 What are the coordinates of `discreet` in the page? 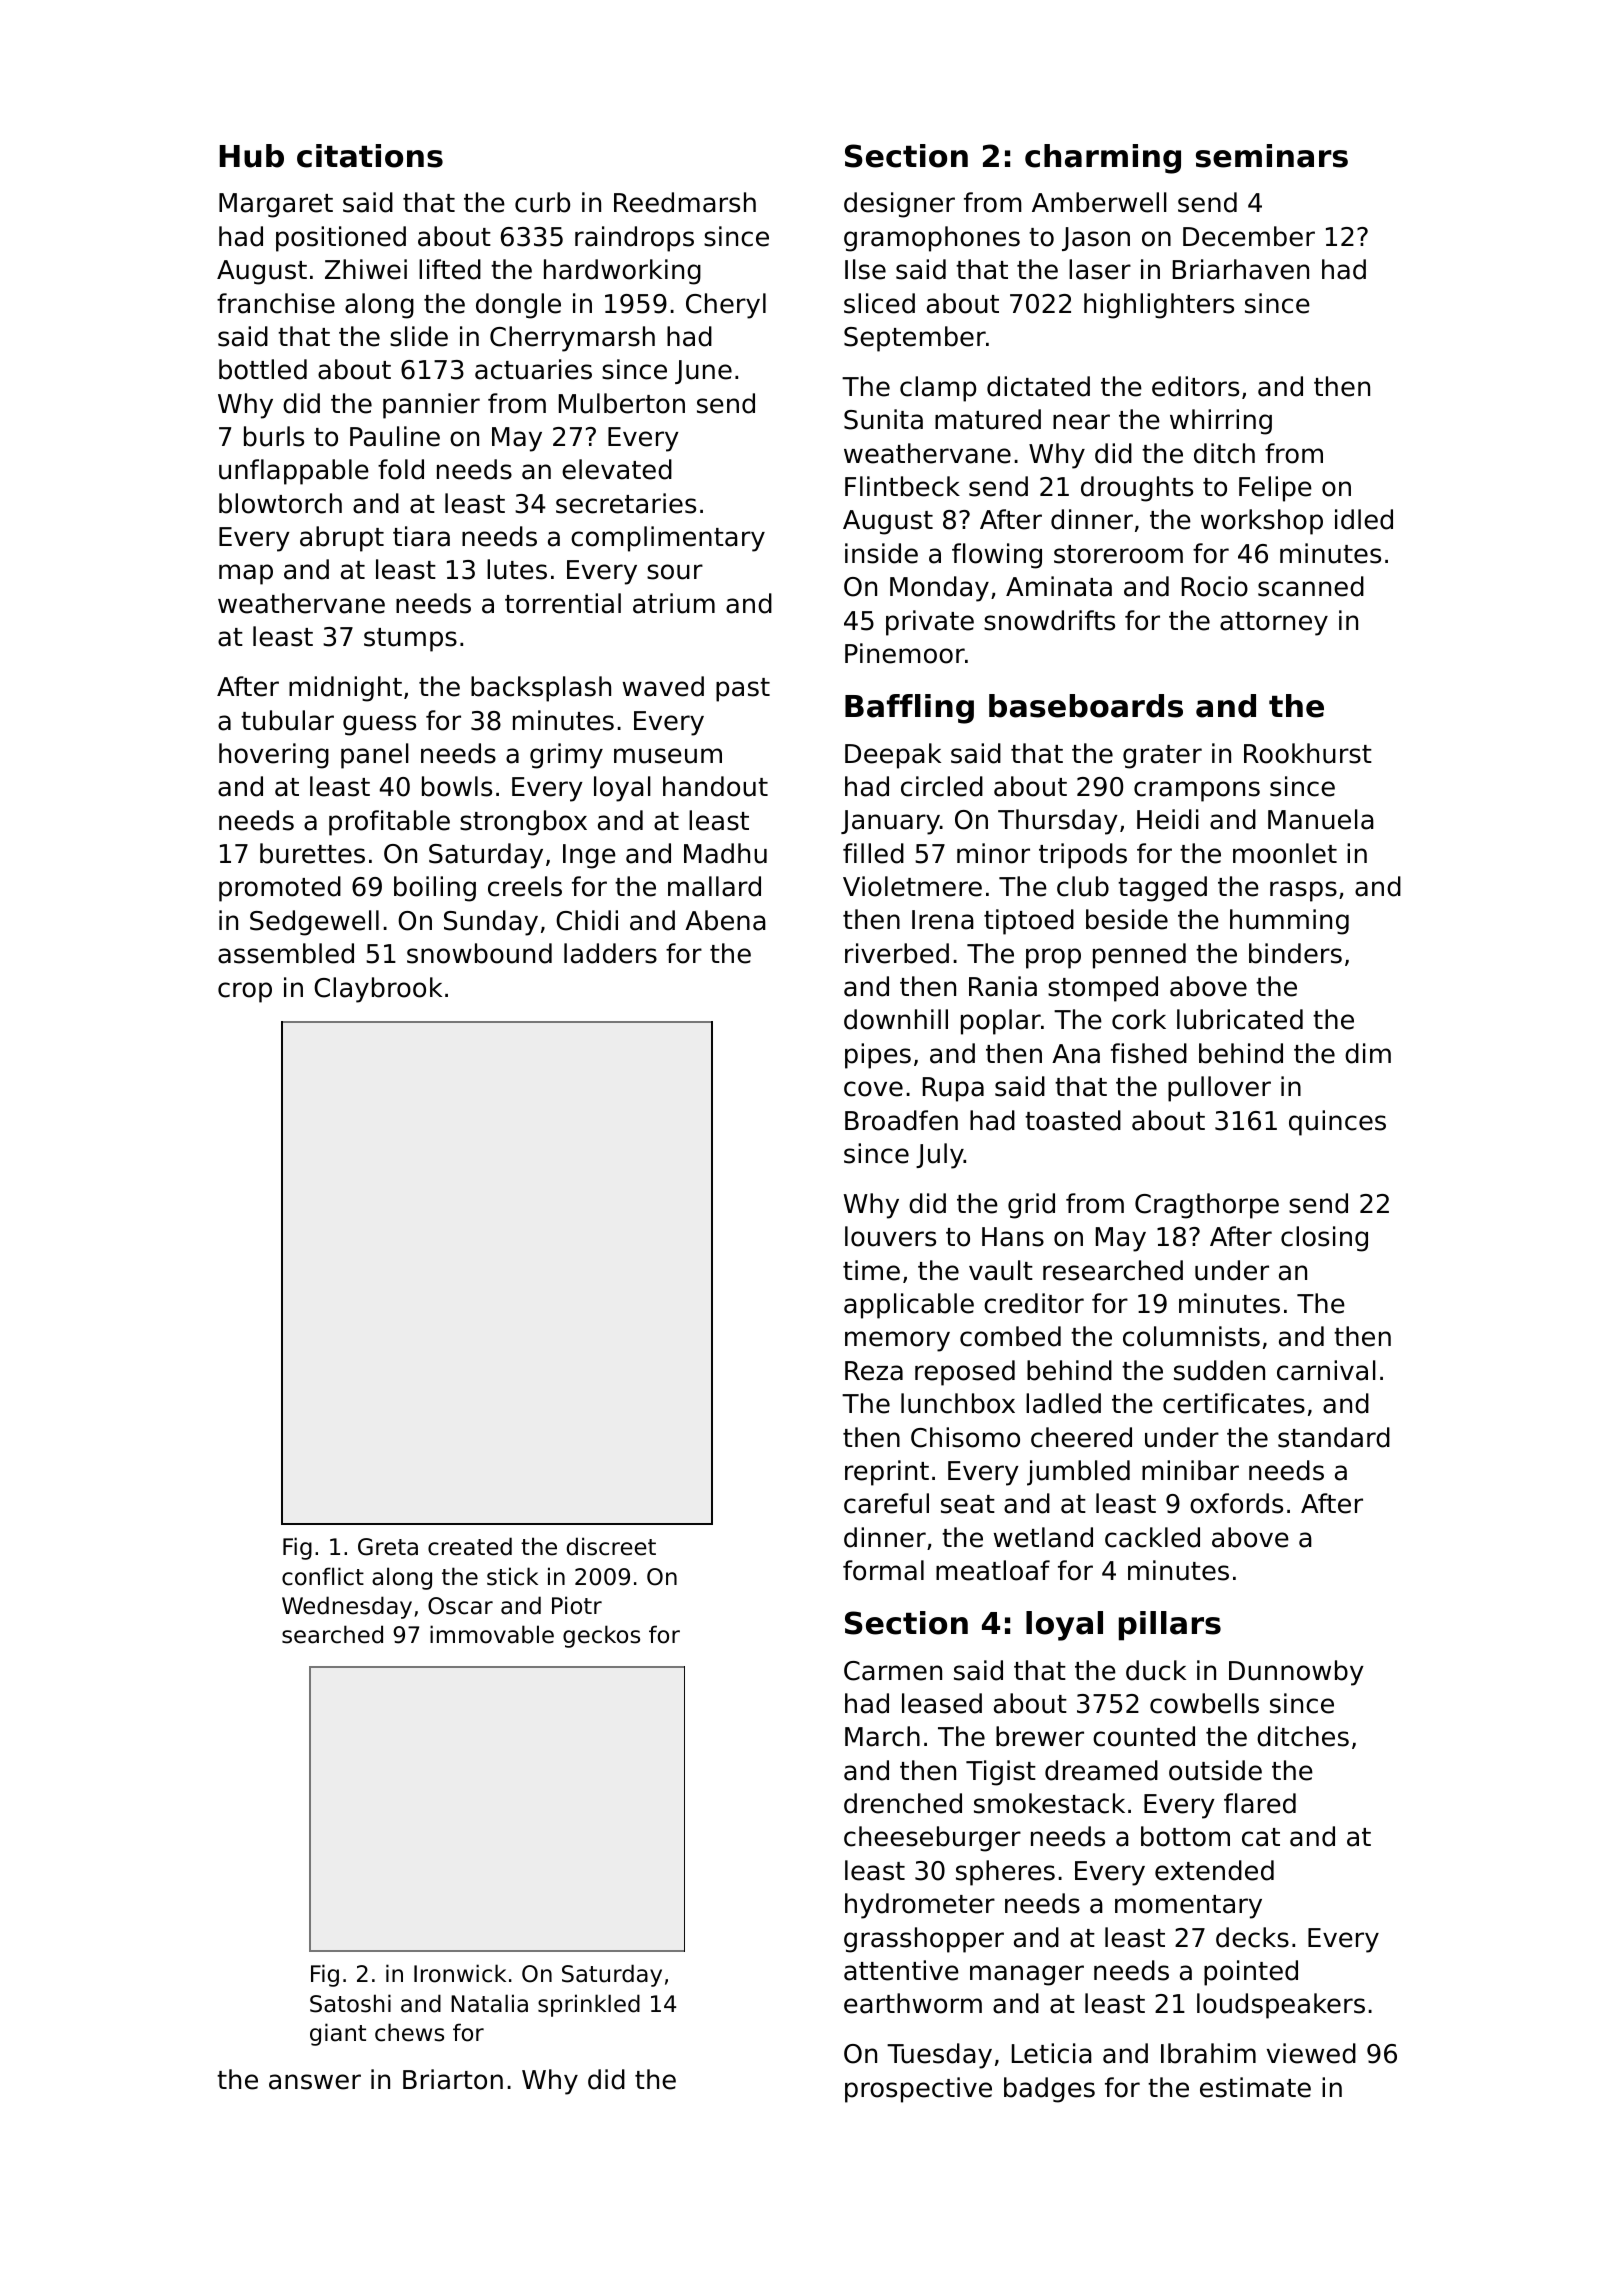 It's located at (611, 1546).
